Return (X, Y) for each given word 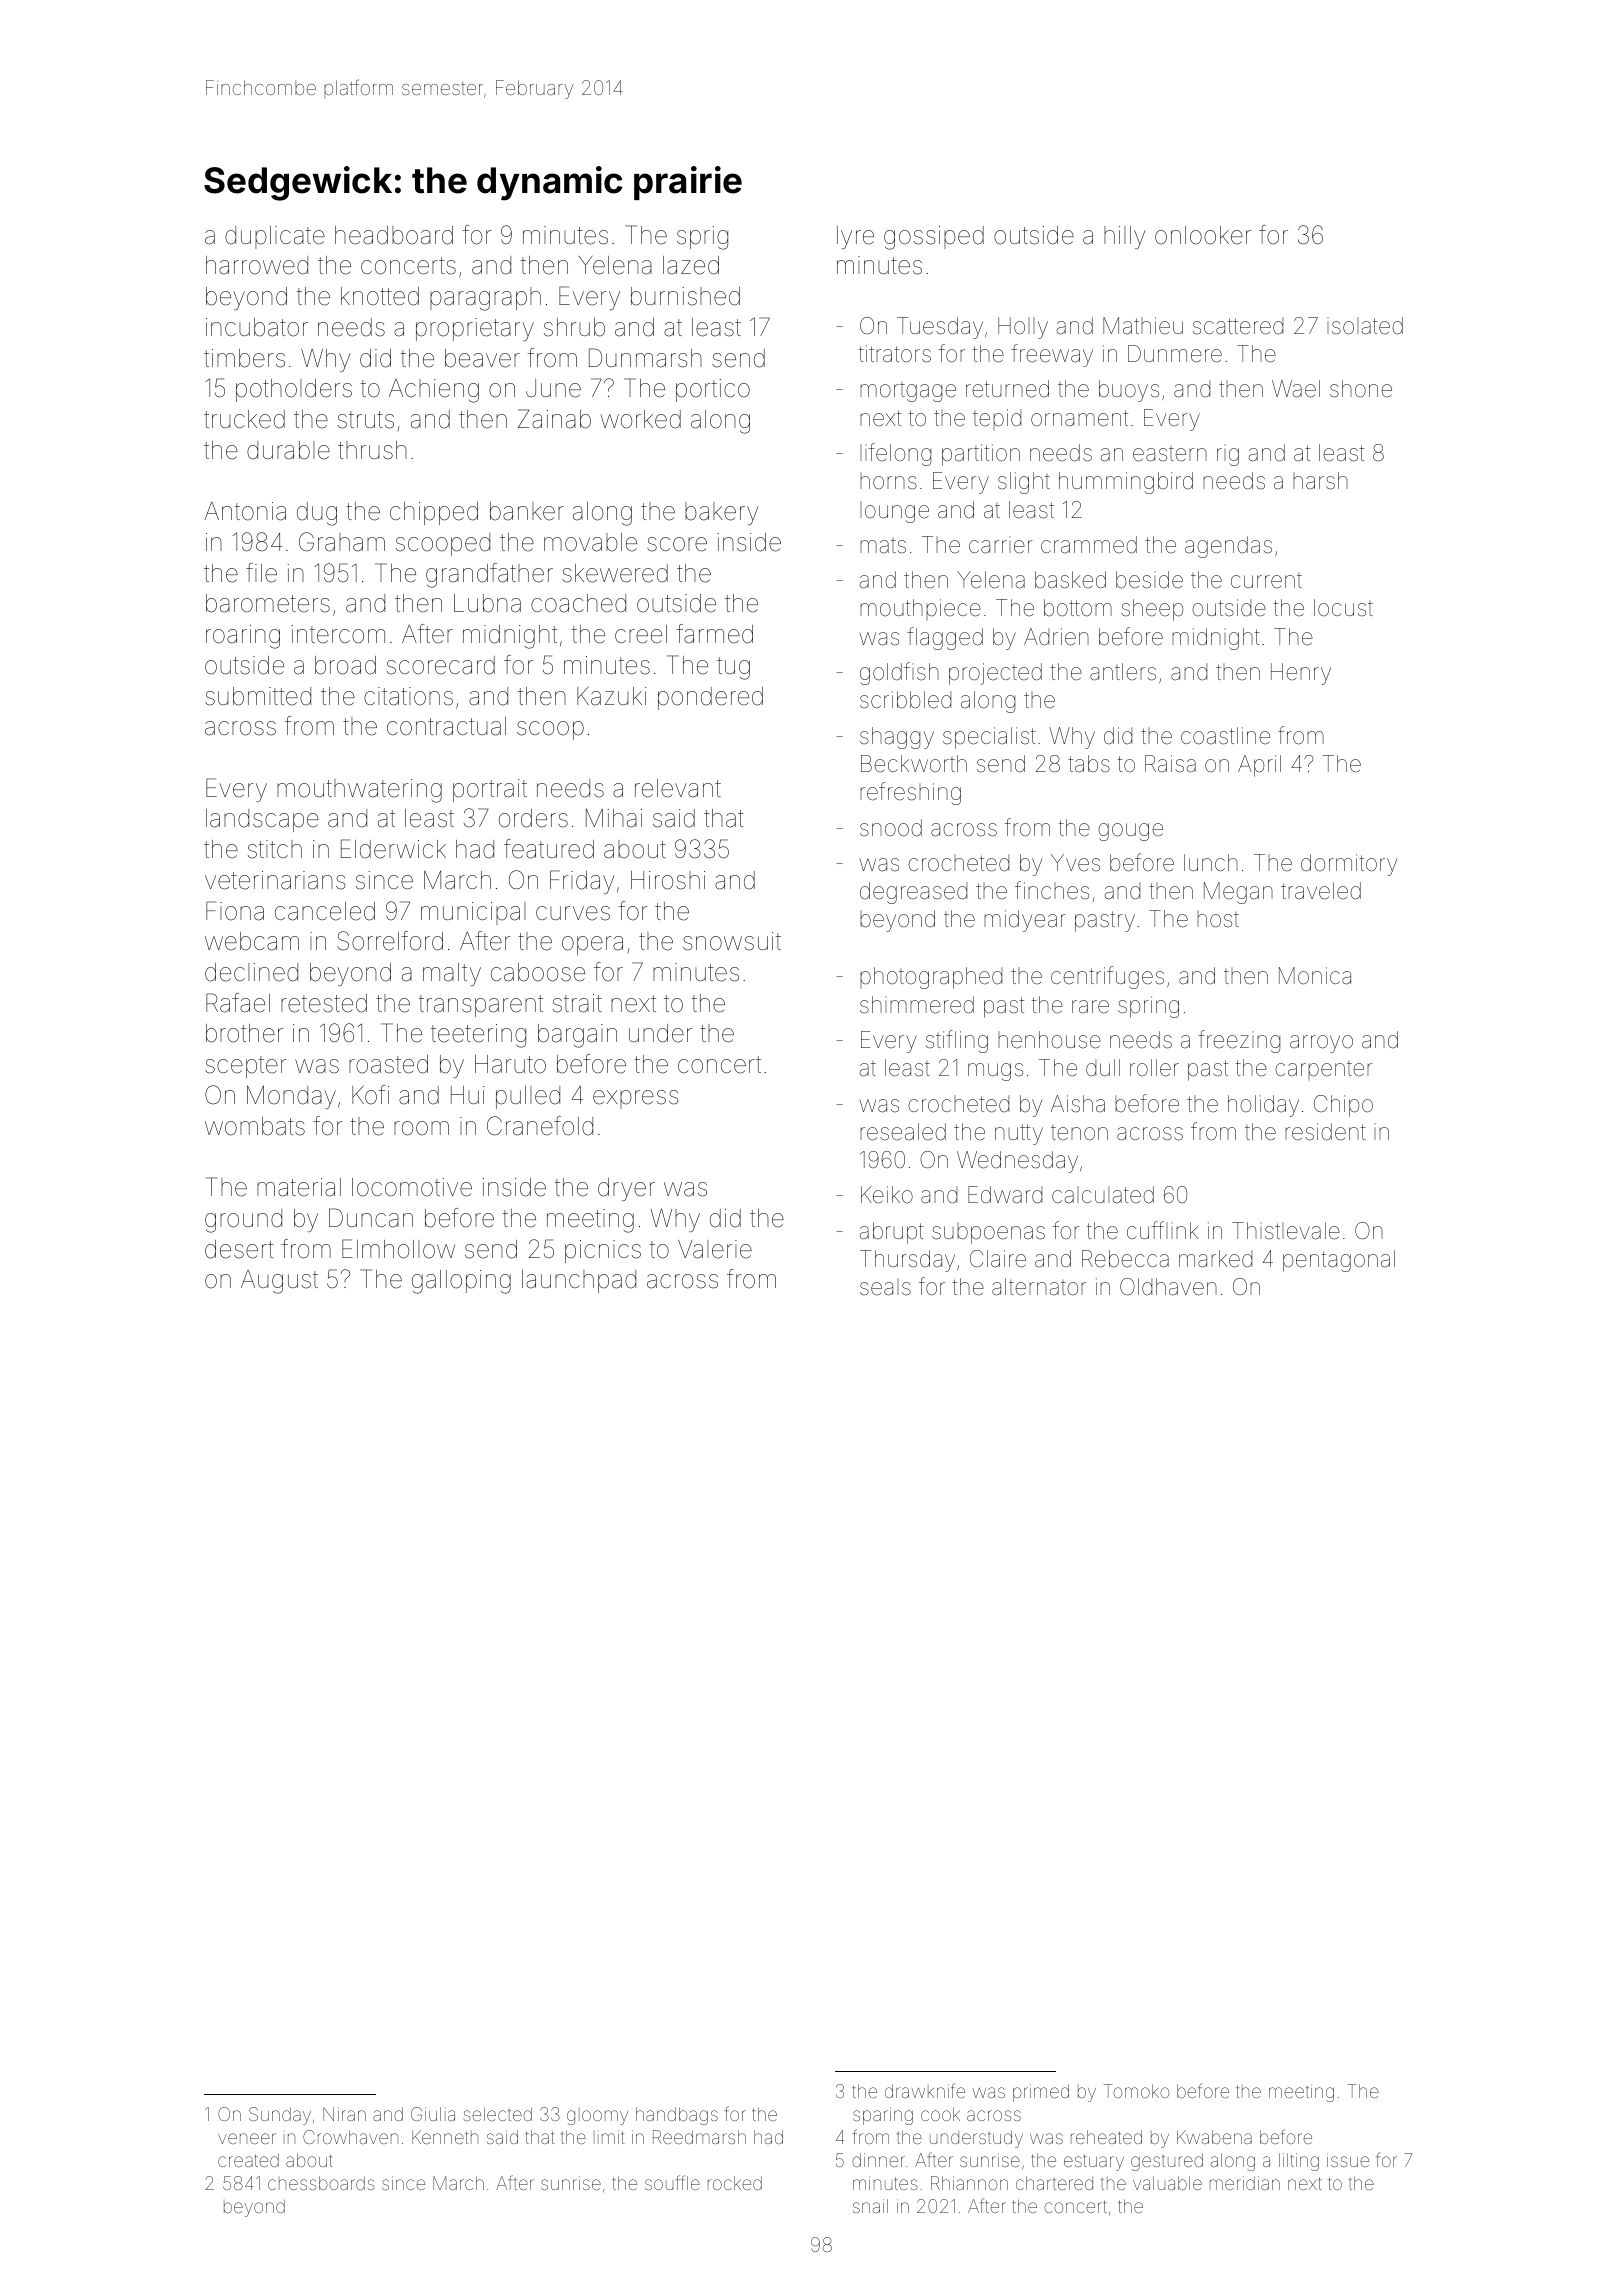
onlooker (1203, 235)
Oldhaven (1168, 1287)
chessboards (321, 2183)
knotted (380, 296)
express (635, 1099)
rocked (735, 2183)
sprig (702, 238)
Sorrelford (390, 941)
